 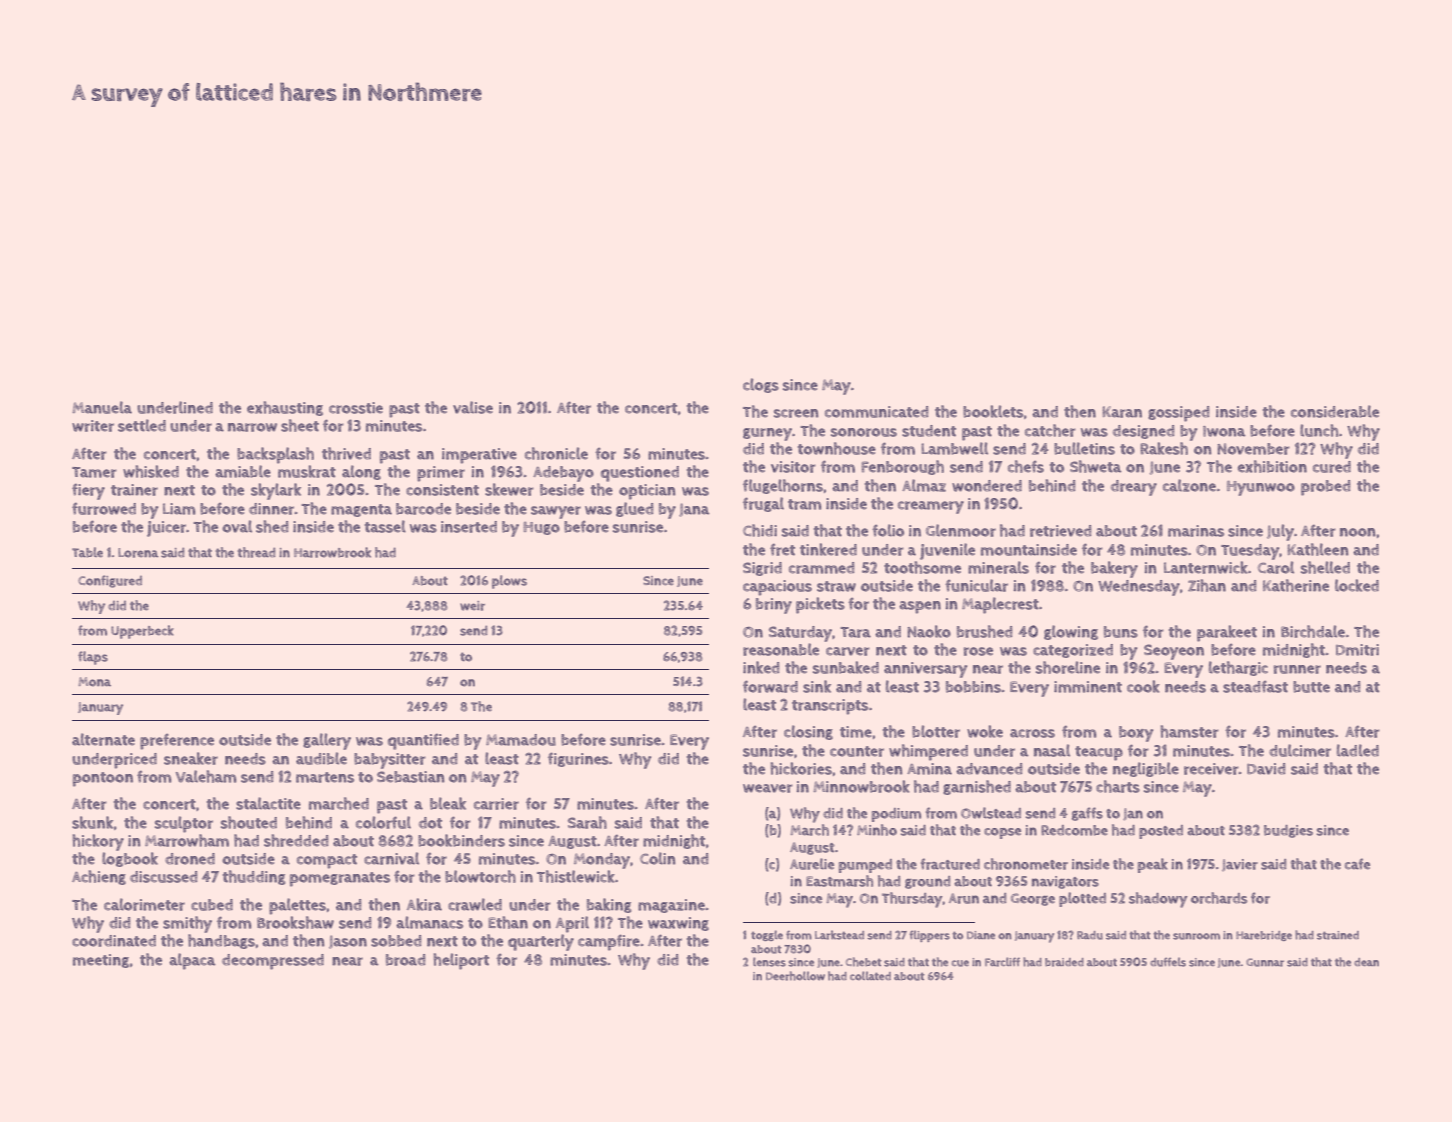 What do you see at coordinates (796, 413) in the image?
I see `screen` at bounding box center [796, 413].
